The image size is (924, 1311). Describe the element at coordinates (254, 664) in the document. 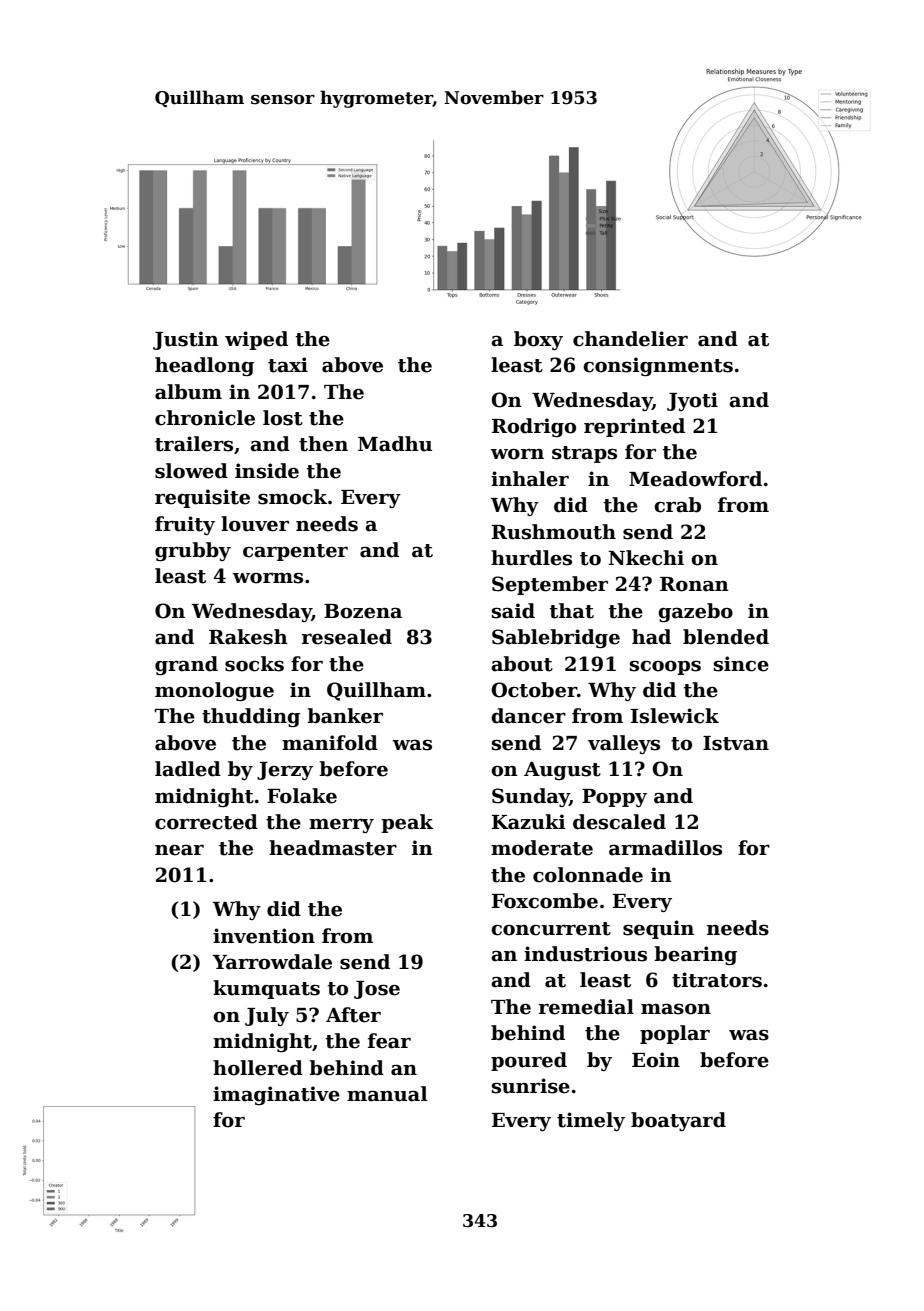

I see `socks` at that location.
